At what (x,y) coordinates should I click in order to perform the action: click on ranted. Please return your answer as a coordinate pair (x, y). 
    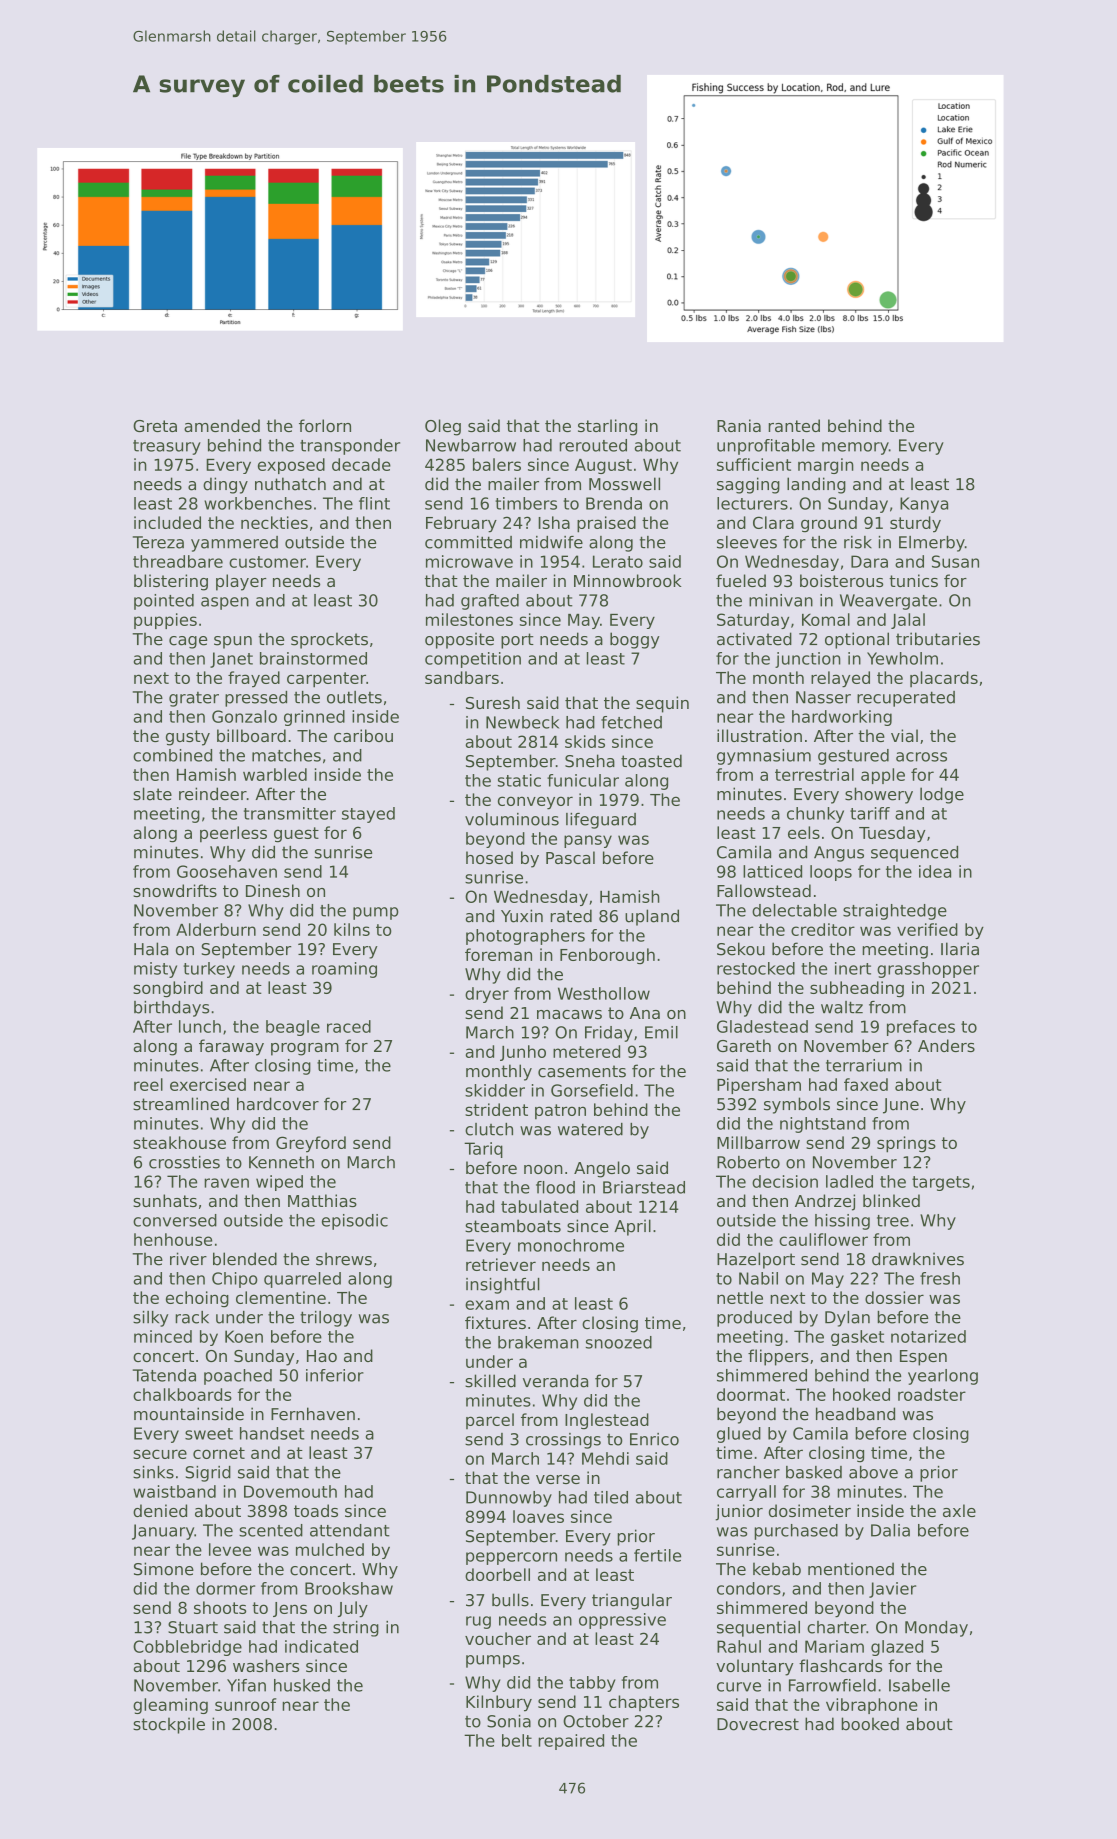
    Looking at the image, I should click on (794, 425).
